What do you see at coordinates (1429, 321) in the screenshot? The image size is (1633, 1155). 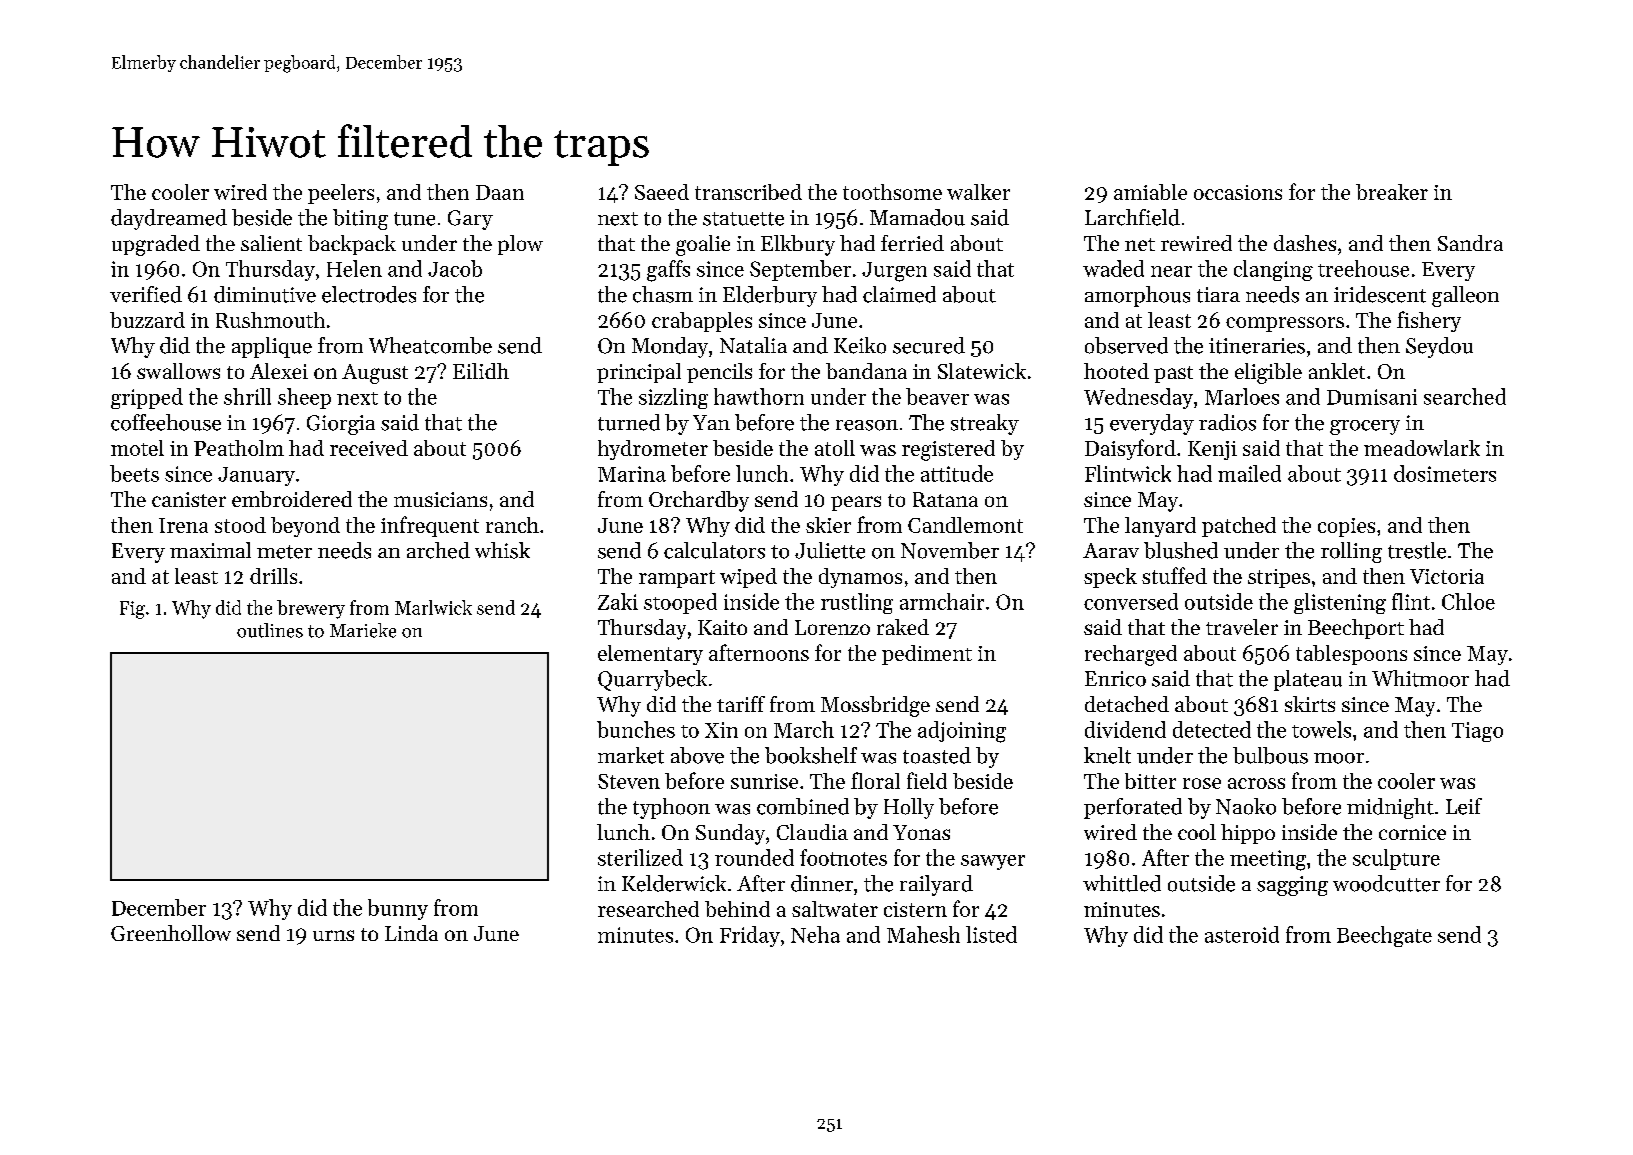 I see `fishery` at bounding box center [1429, 321].
